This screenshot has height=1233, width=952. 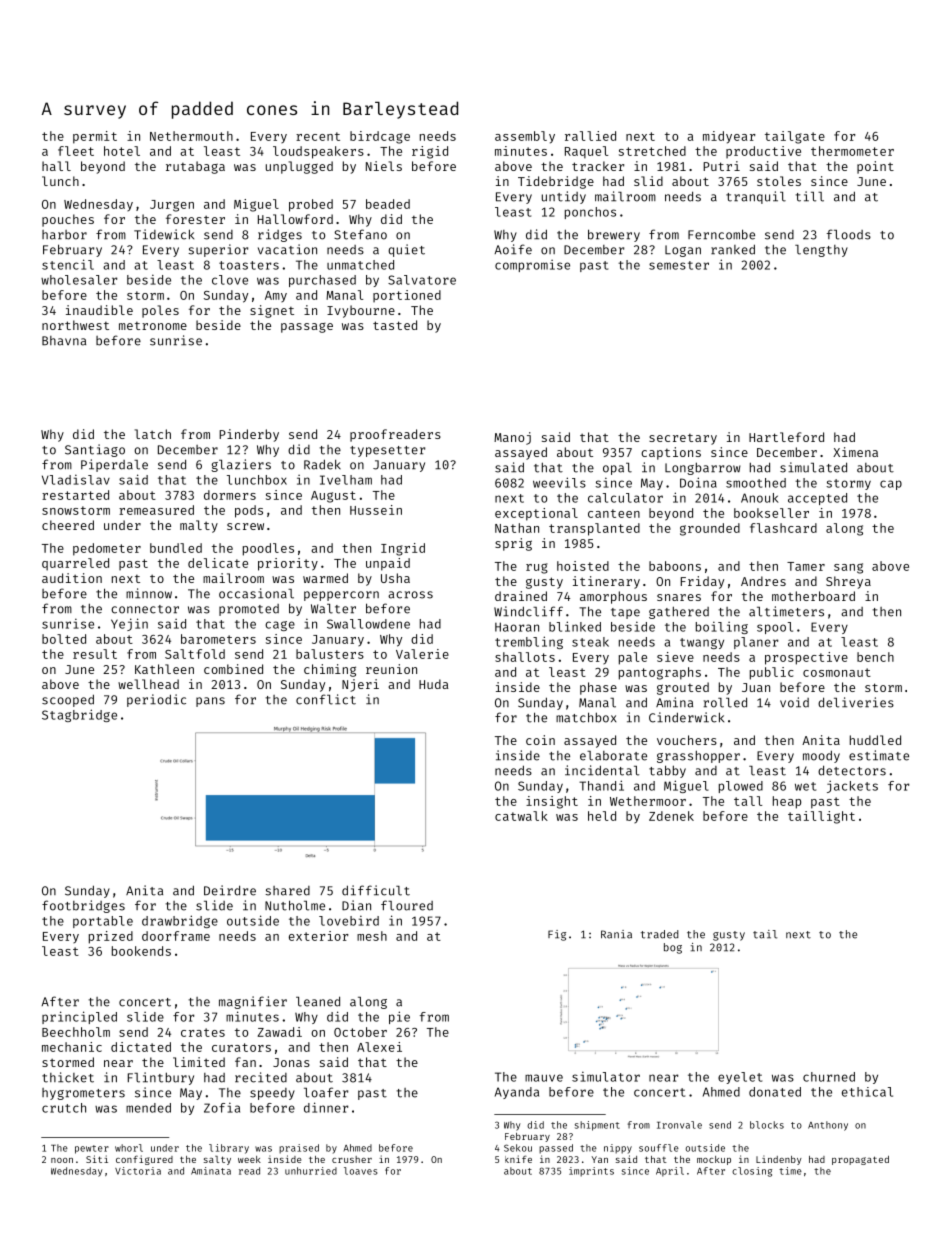 I want to click on principled, so click(x=79, y=1017).
